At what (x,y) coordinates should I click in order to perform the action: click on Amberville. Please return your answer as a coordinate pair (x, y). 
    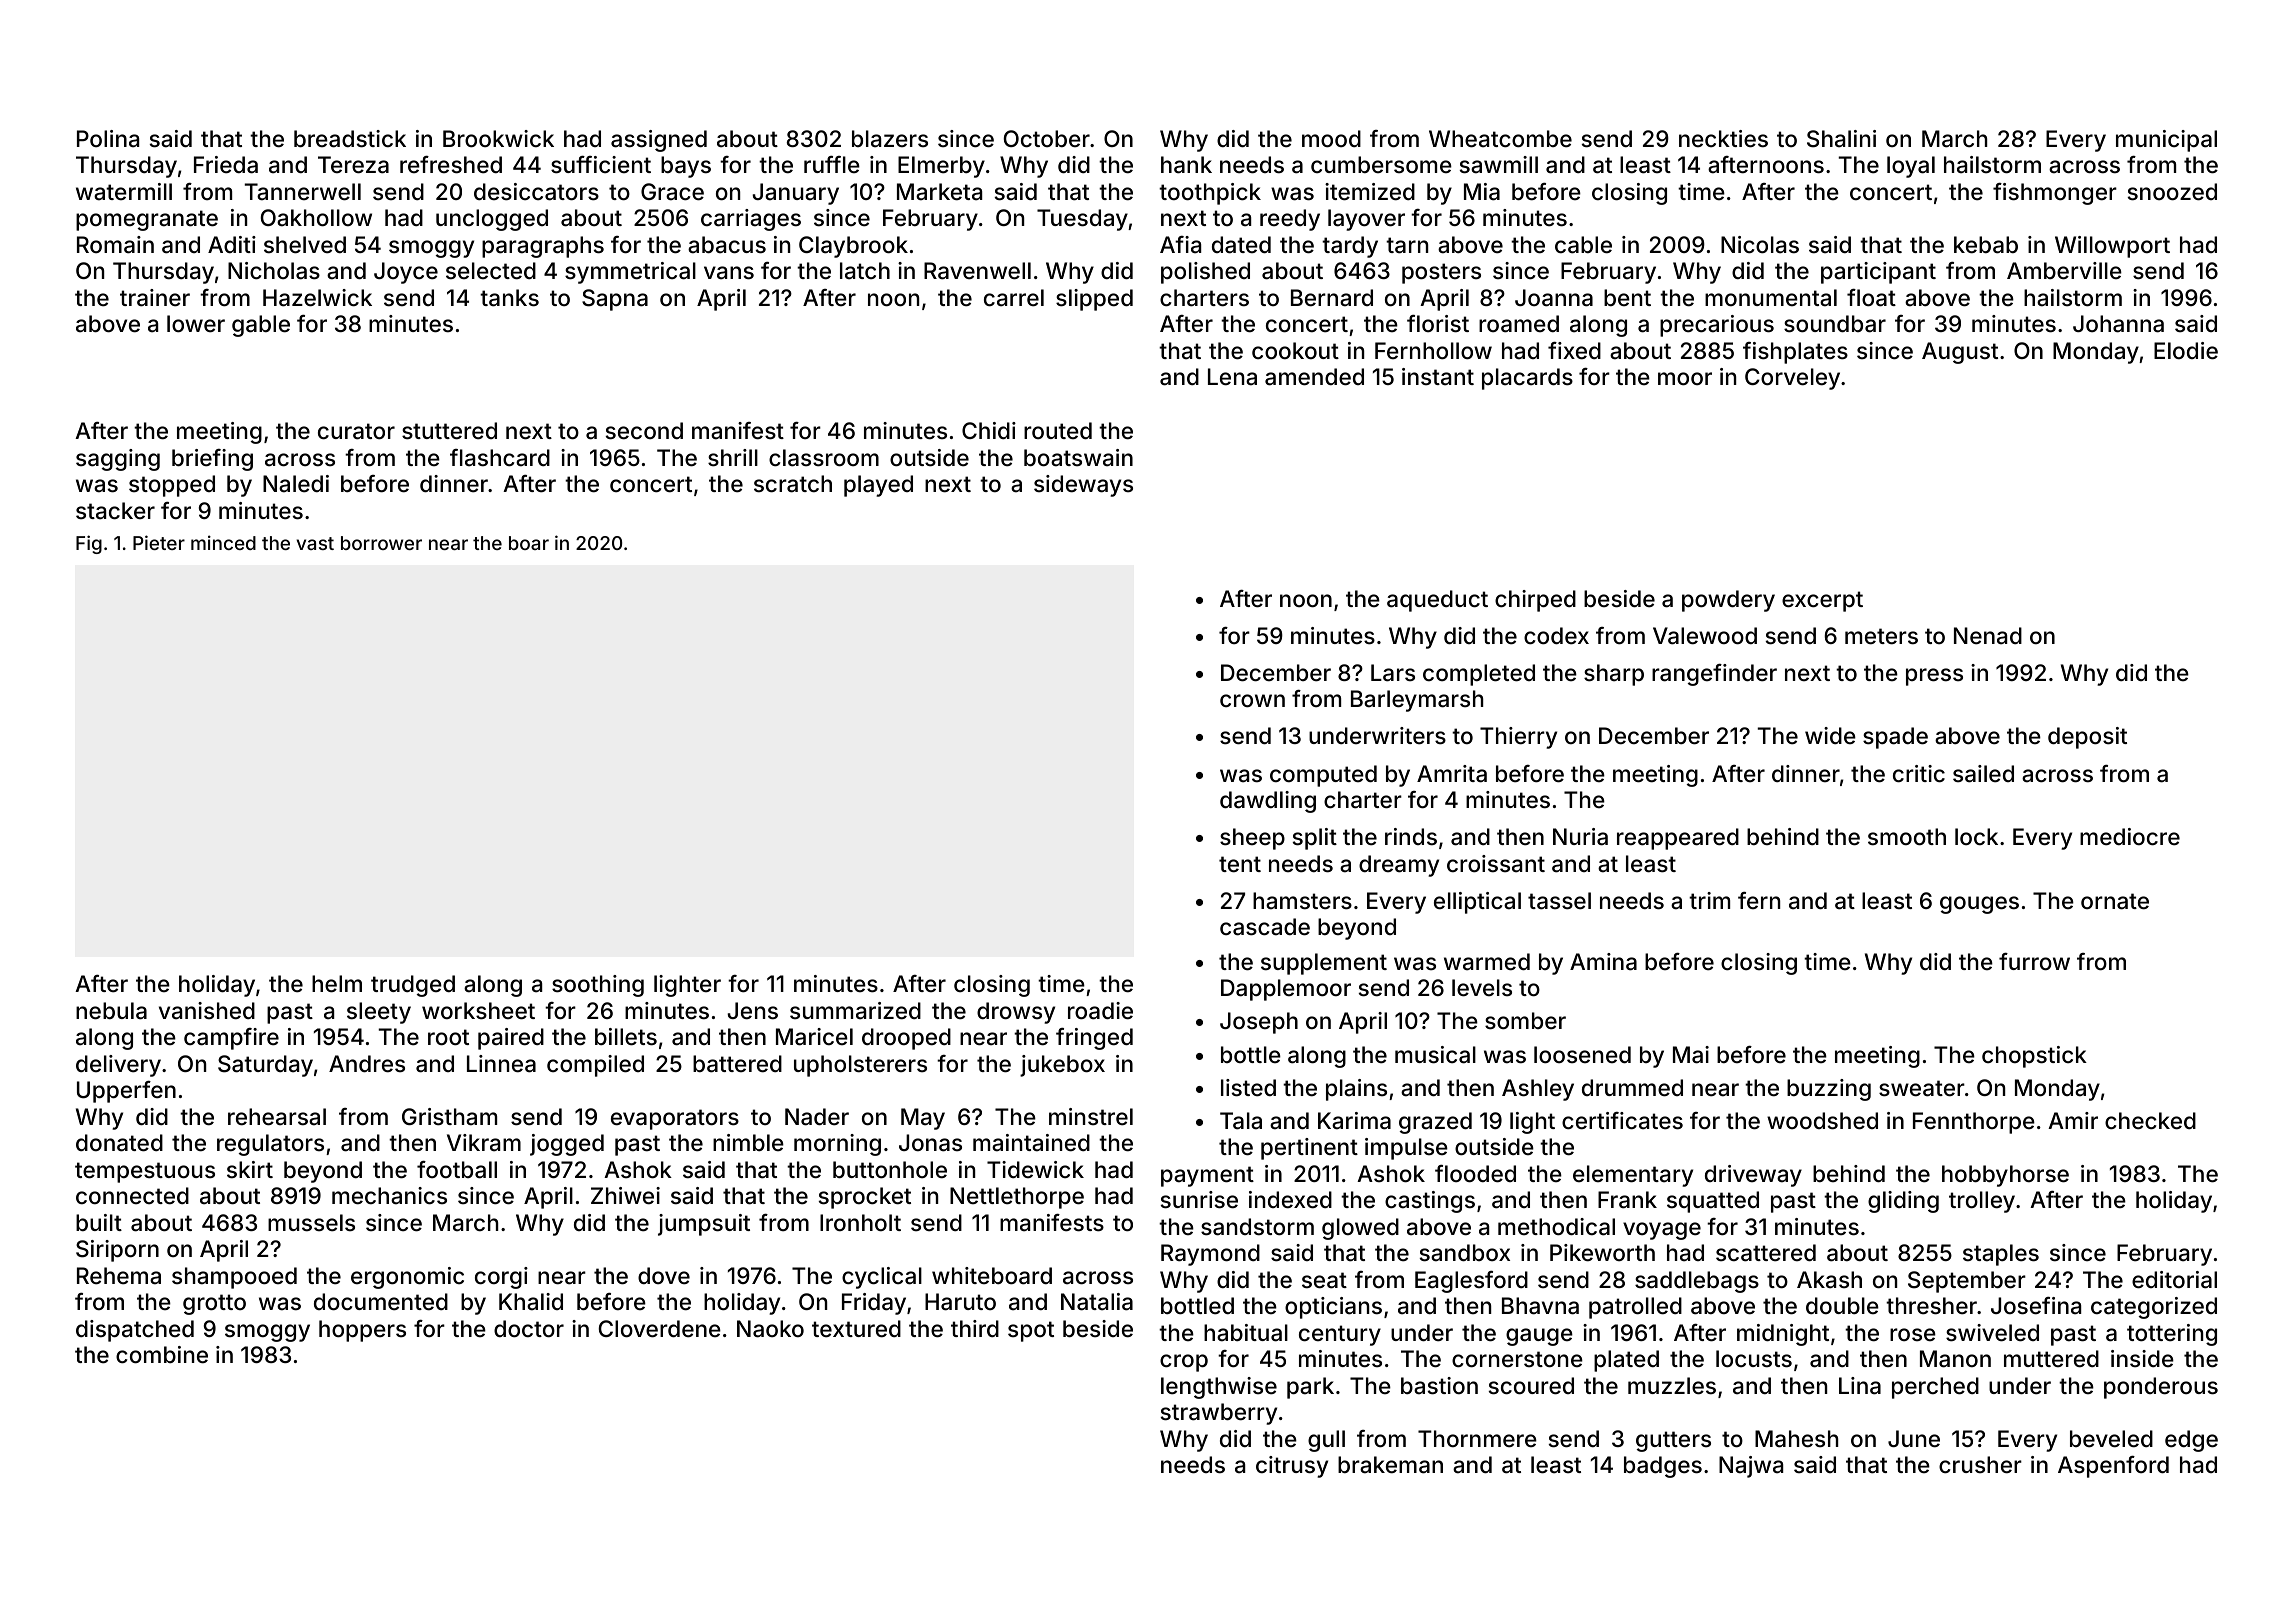
    Looking at the image, I should click on (2064, 271).
